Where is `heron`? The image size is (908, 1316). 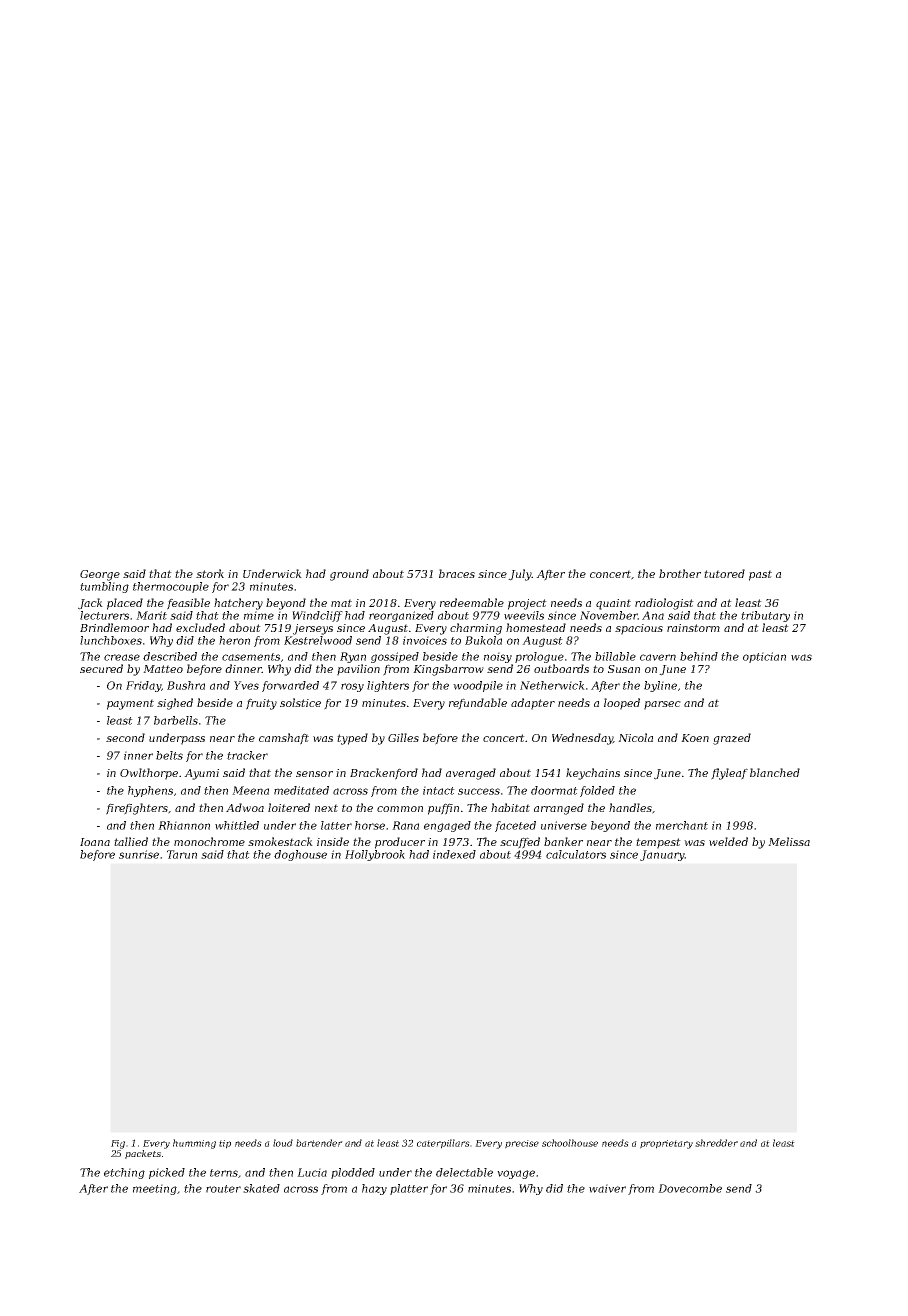
heron is located at coordinates (234, 640).
